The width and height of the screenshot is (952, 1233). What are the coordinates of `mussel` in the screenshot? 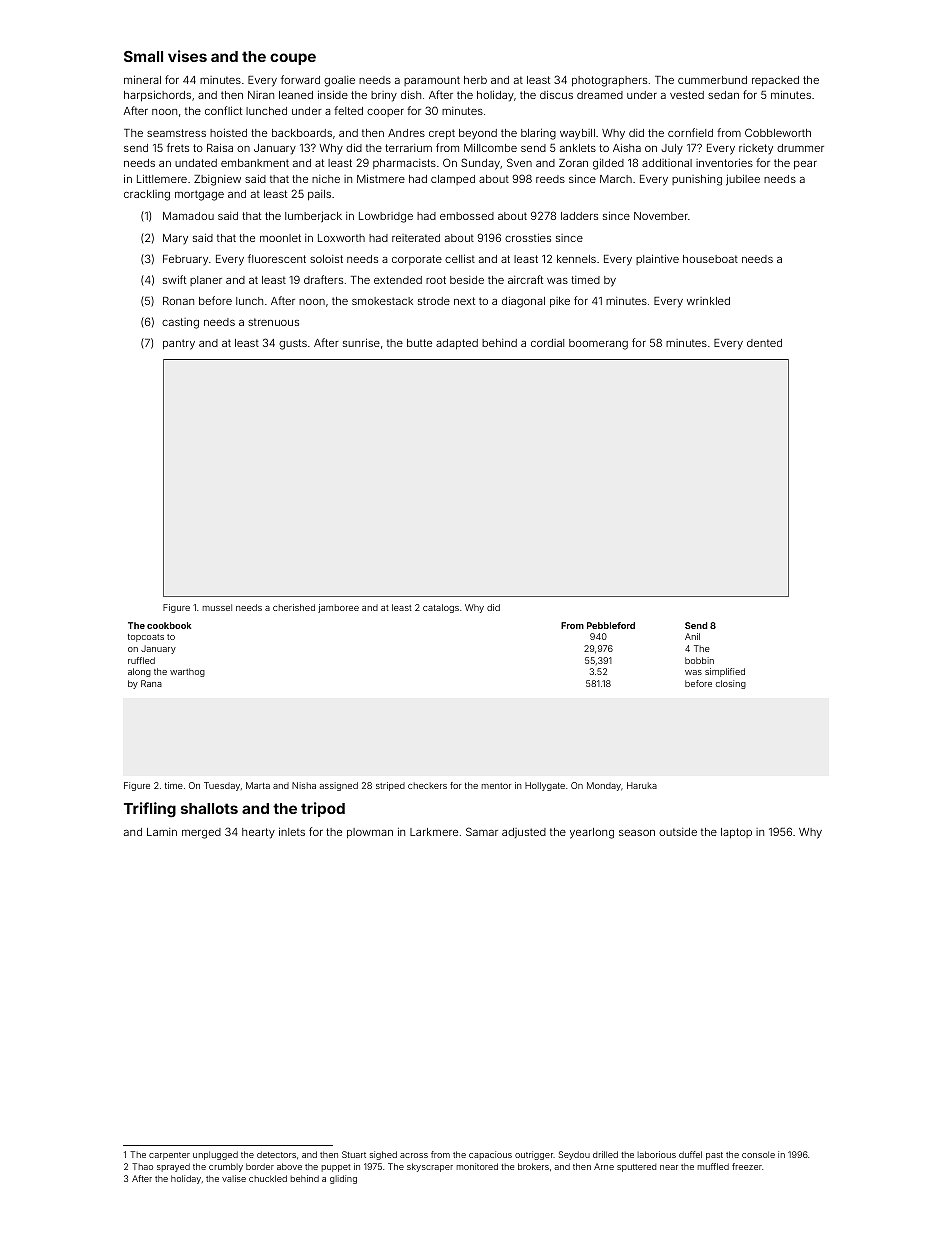 It's located at (217, 607).
